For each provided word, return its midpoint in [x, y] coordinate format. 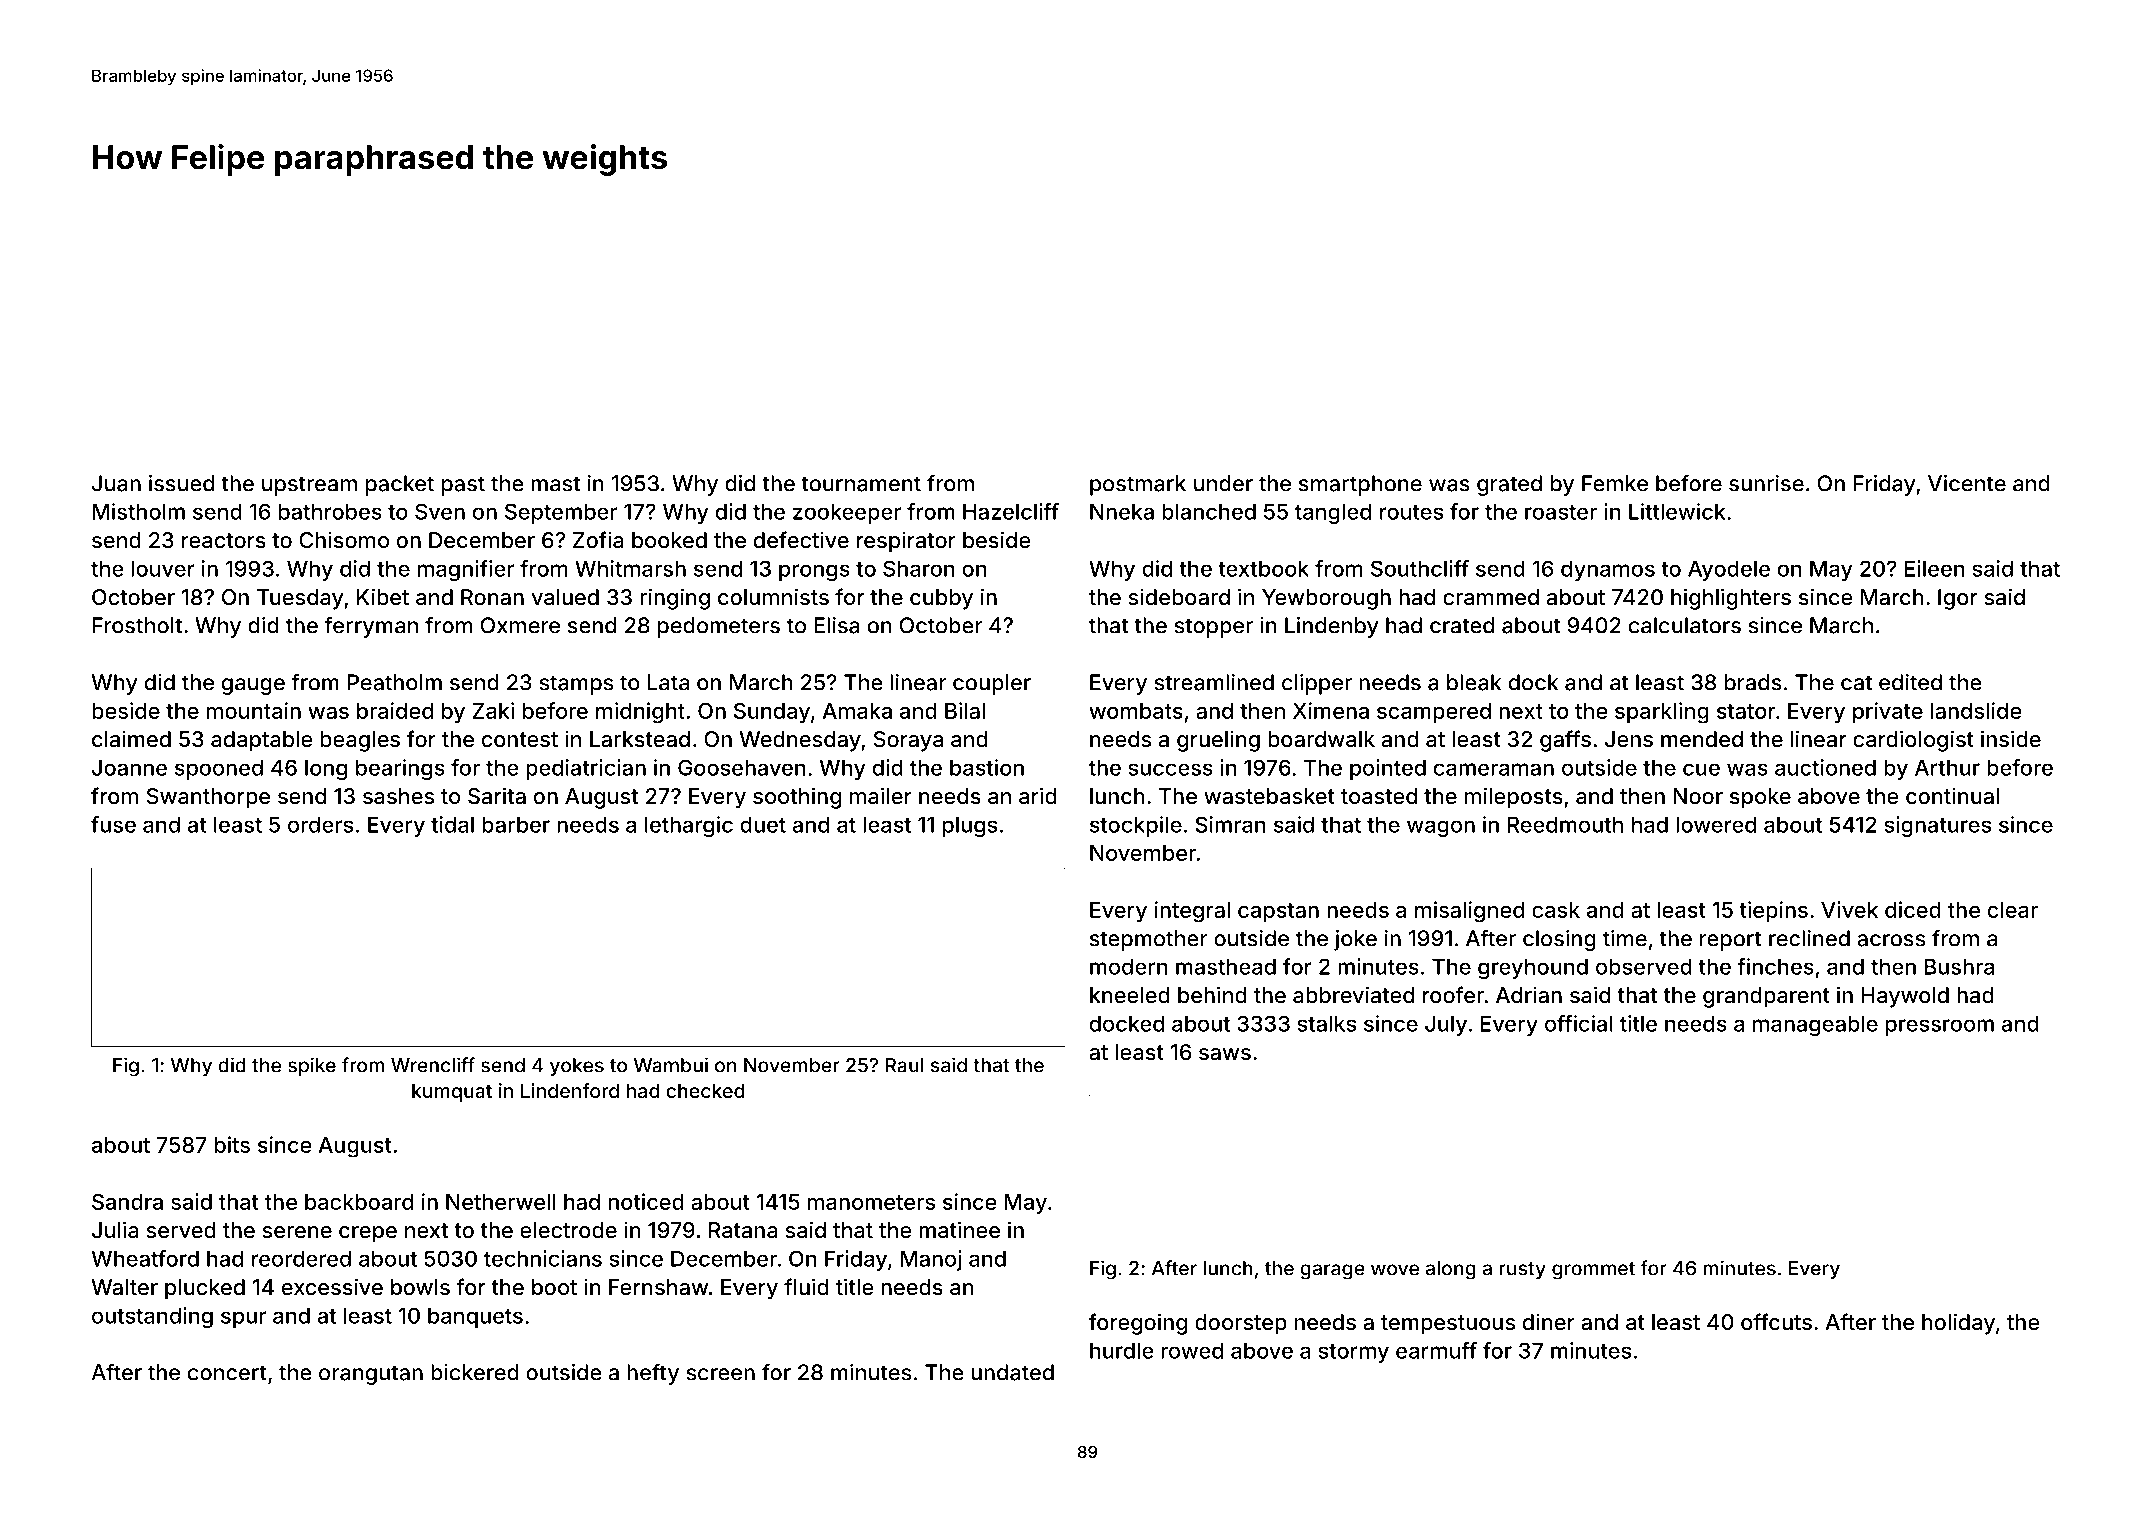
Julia [115, 1230]
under [1223, 483]
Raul [905, 1065]
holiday [1958, 1324]
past [463, 486]
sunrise [1766, 483]
